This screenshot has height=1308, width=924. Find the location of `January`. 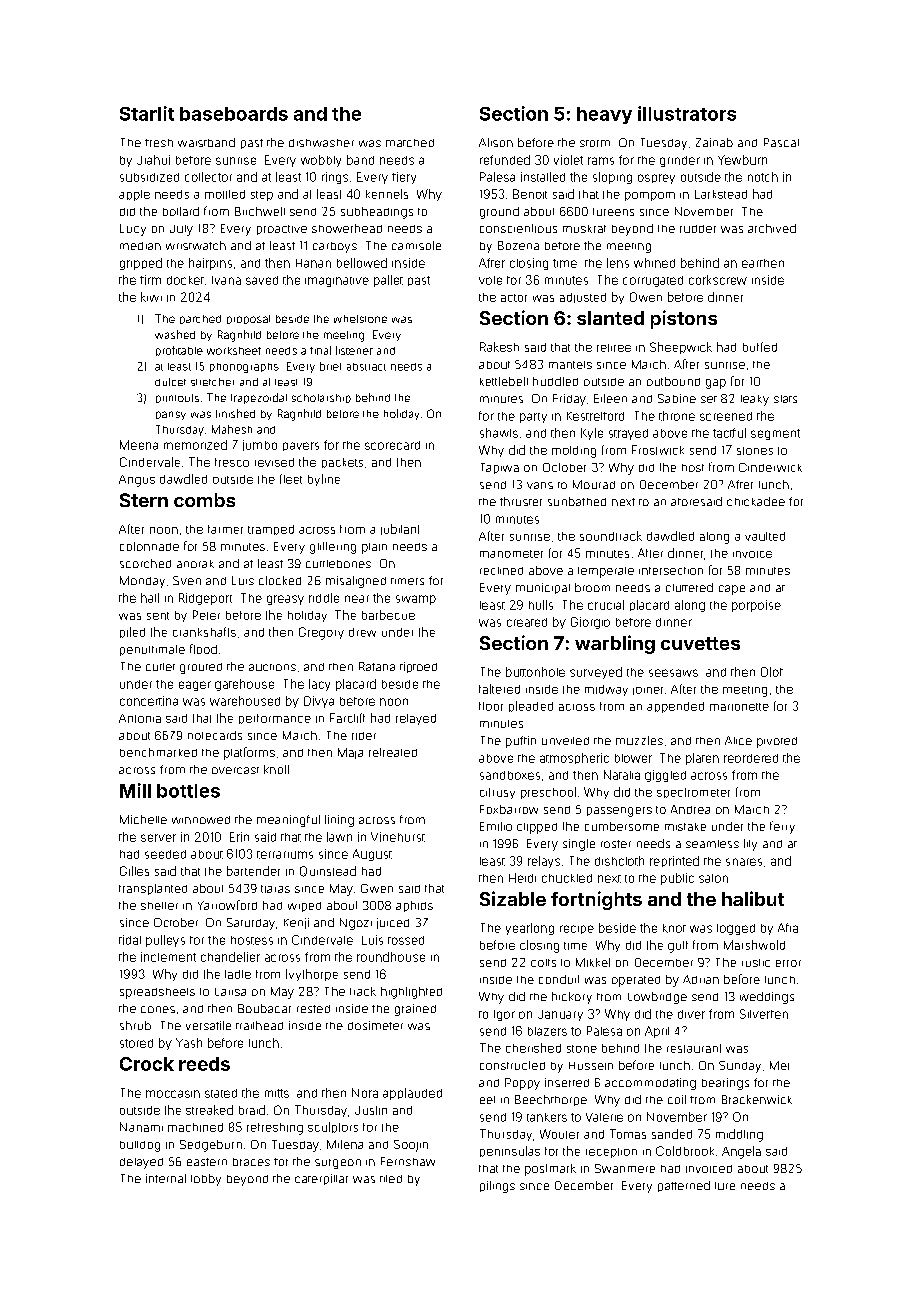

January is located at coordinates (560, 1015).
